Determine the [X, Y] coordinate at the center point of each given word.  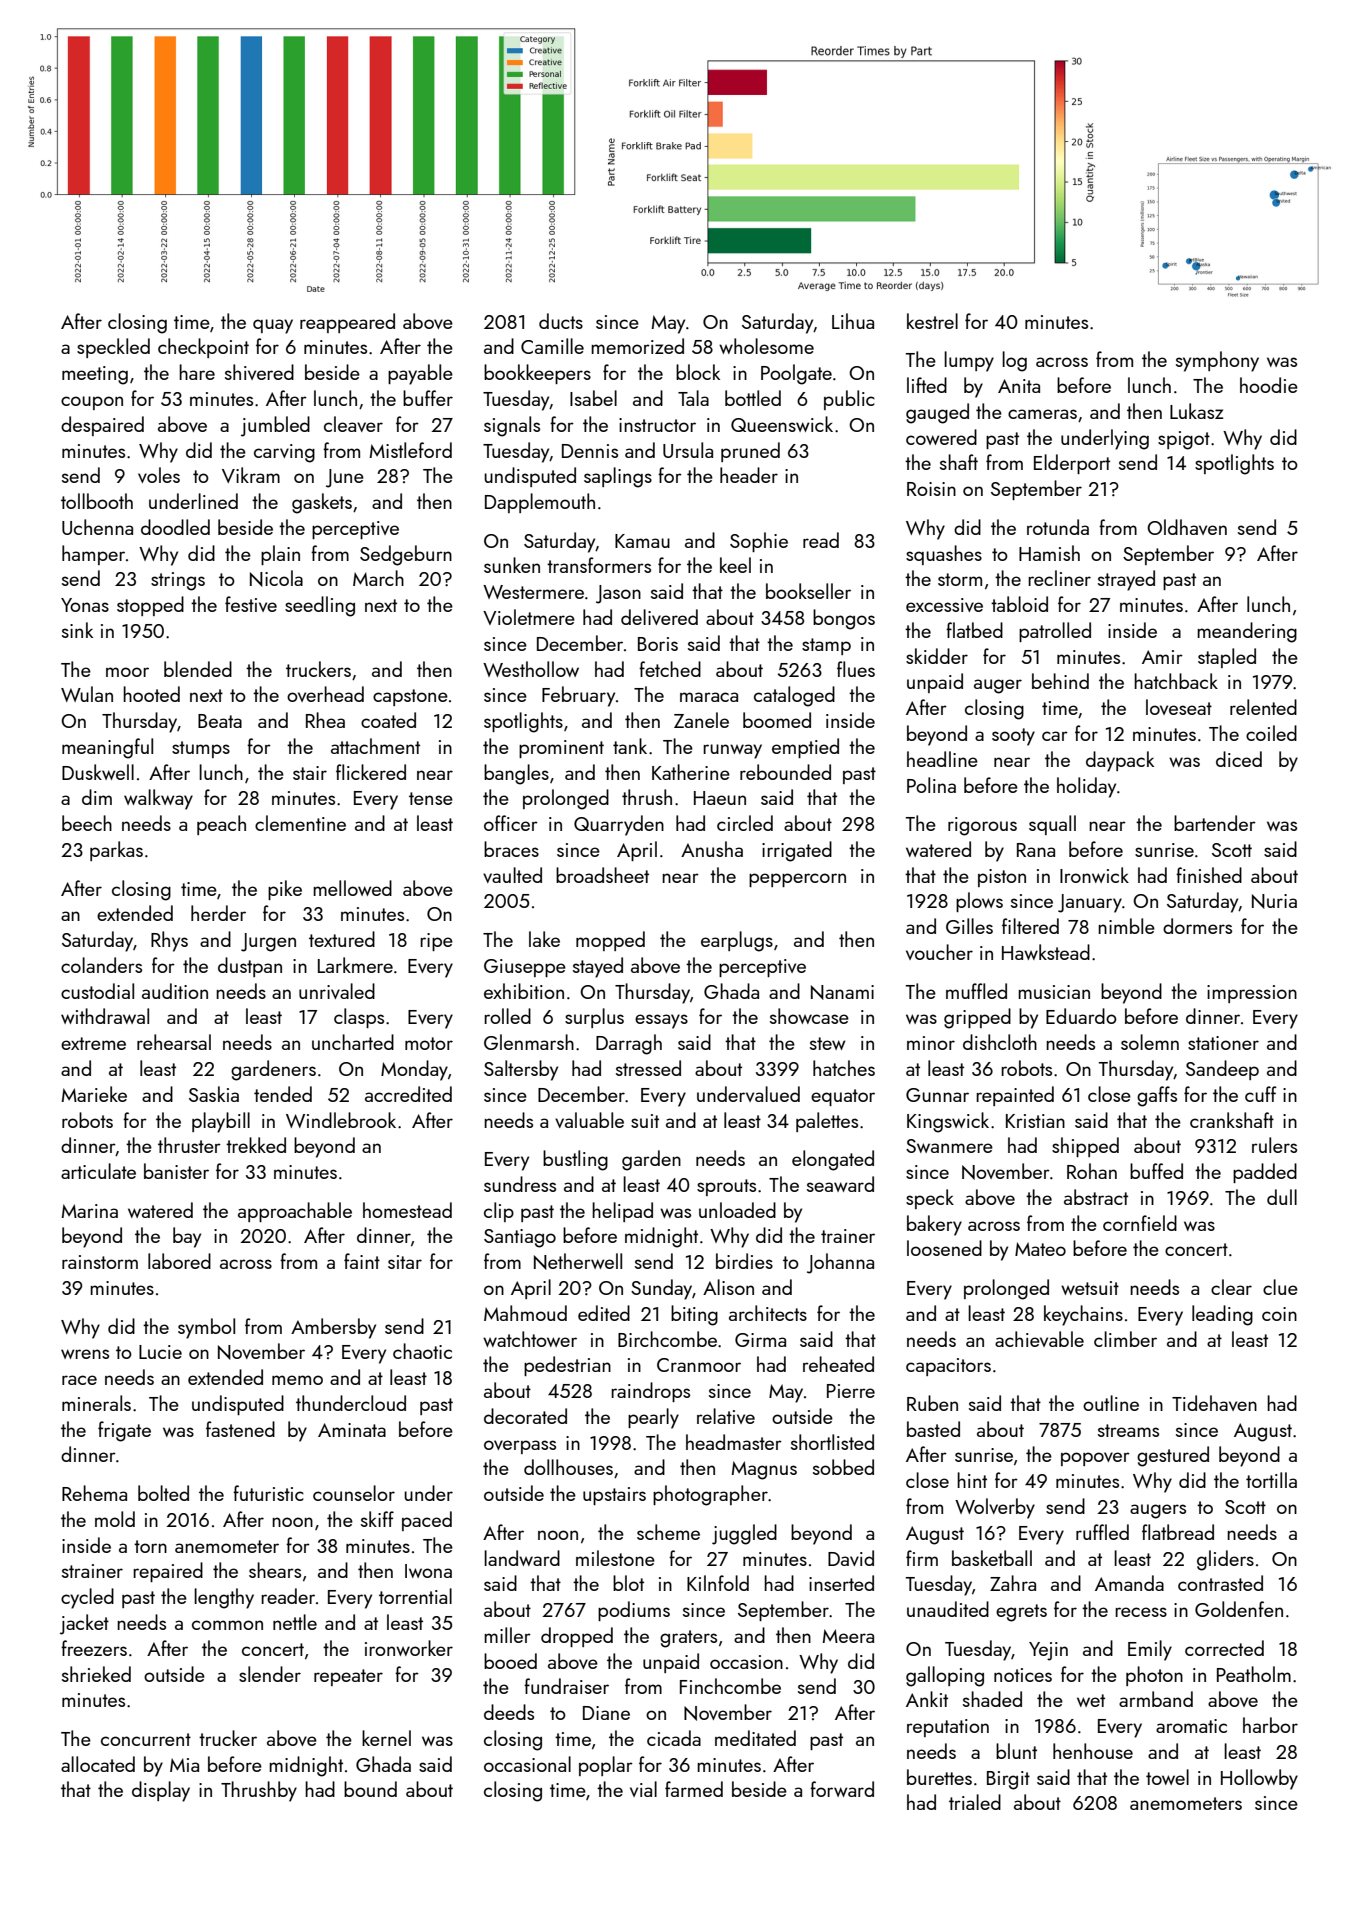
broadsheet [602, 875]
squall [1052, 825]
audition [175, 991]
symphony [1217, 361]
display [161, 1791]
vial [643, 1789]
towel [1167, 1777]
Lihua [853, 321]
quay [273, 326]
